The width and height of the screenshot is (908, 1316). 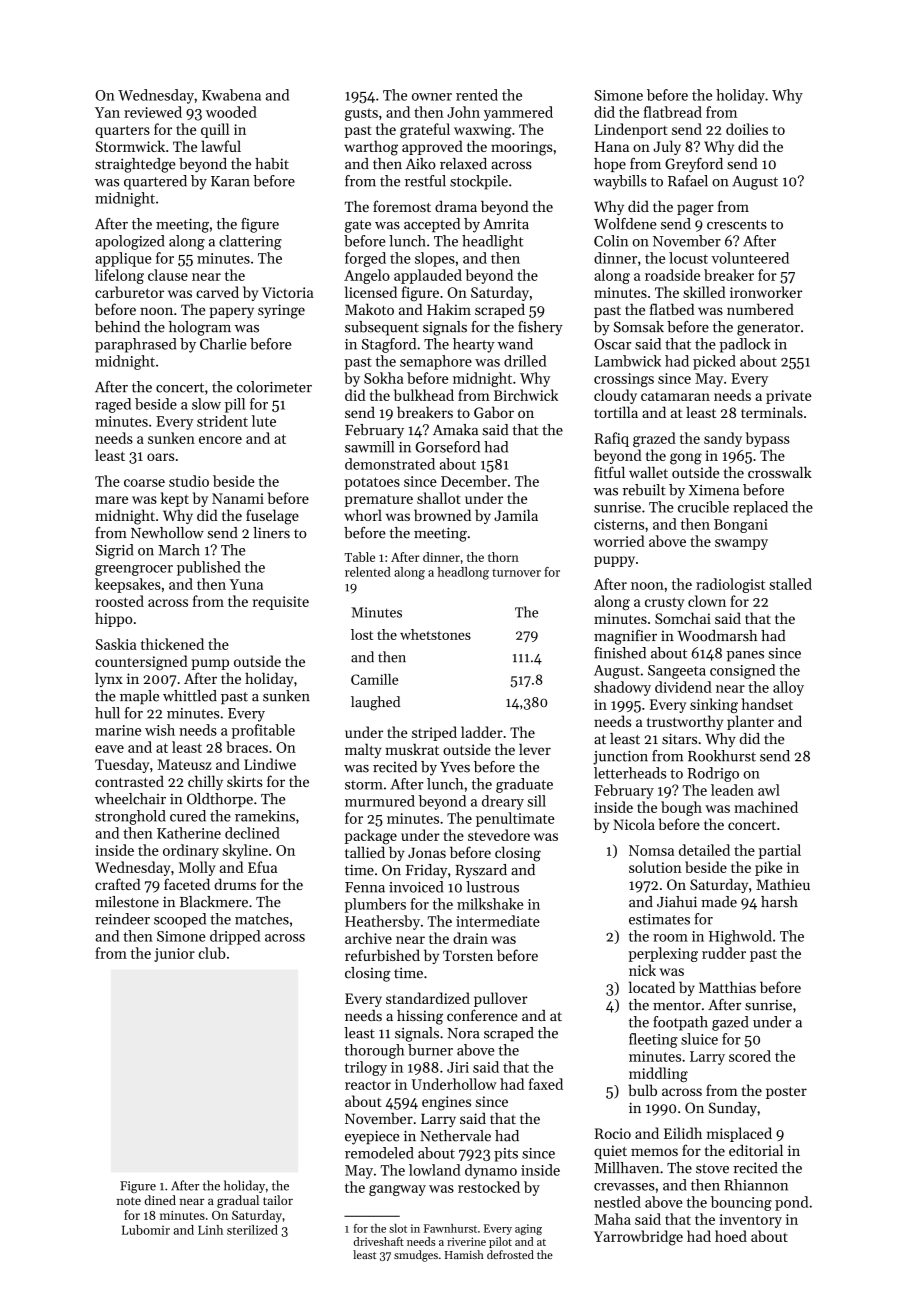 What do you see at coordinates (371, 292) in the screenshot?
I see `licensed` at bounding box center [371, 292].
